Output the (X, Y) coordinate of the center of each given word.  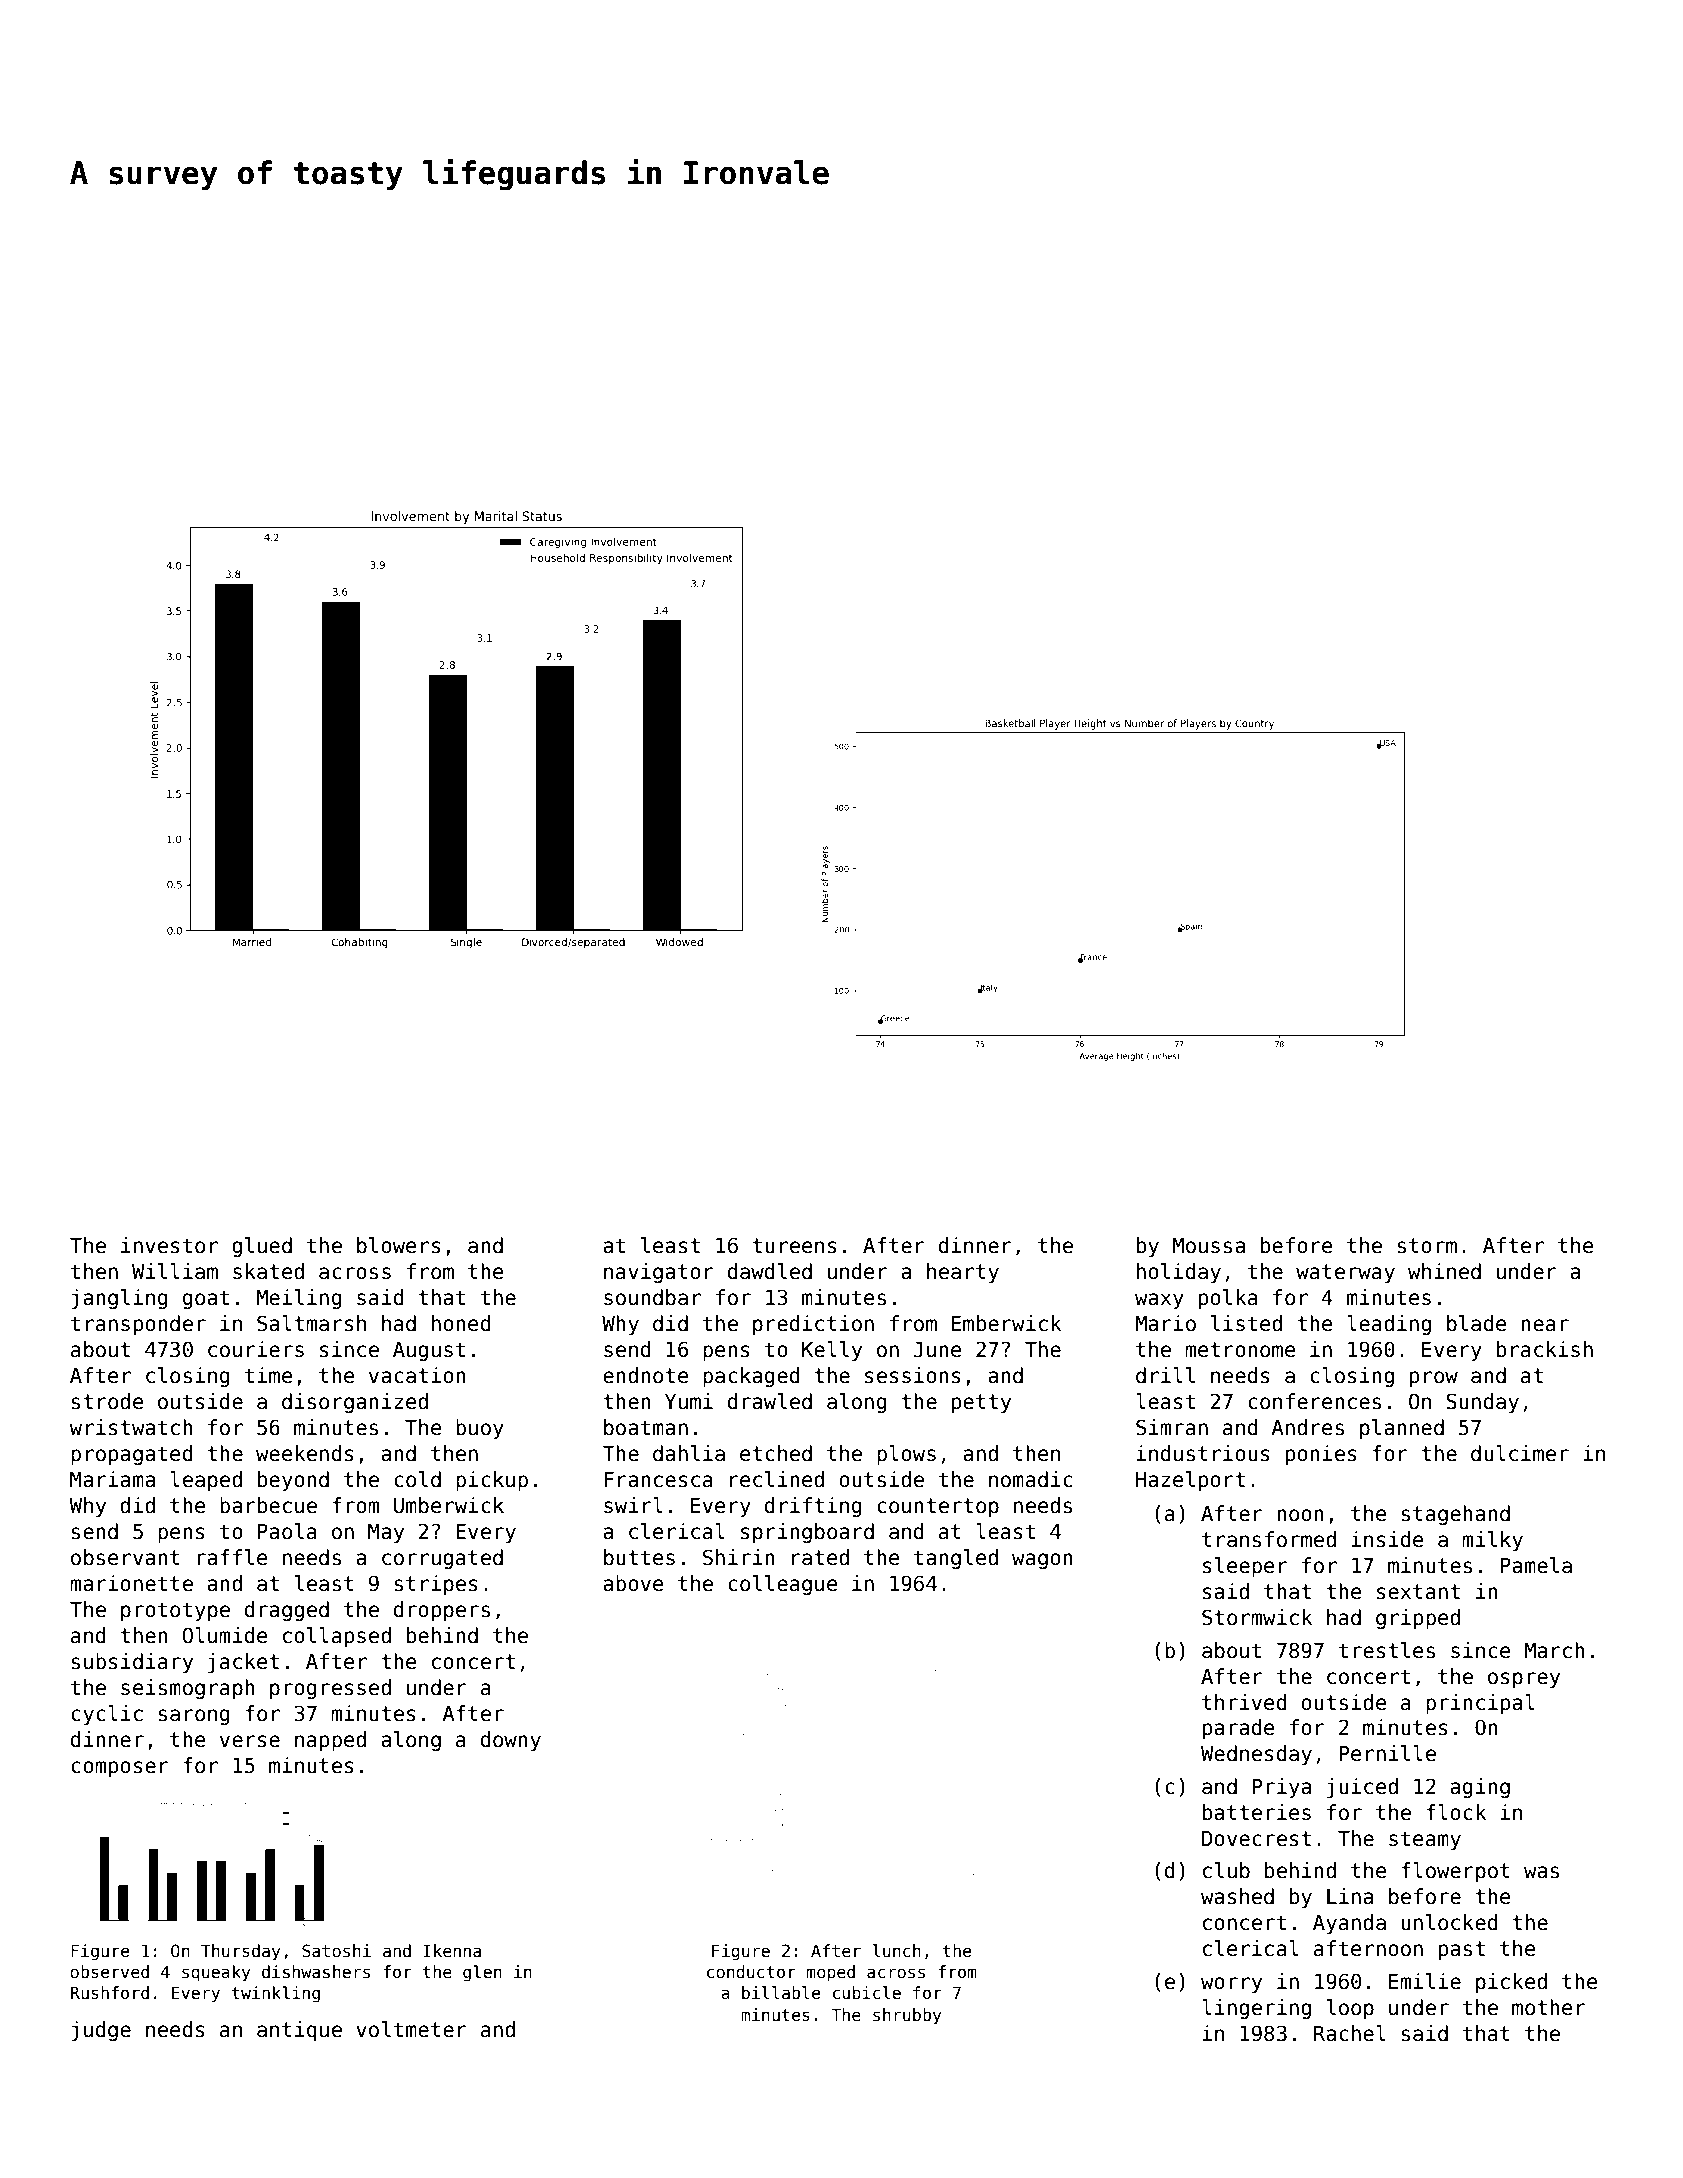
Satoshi (336, 1951)
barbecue (268, 1505)
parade (1239, 1729)
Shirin (739, 1557)
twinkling (276, 1994)
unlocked (1449, 1922)
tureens (794, 1246)
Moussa (1209, 1246)
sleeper (1245, 1567)
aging (1480, 1788)
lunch (897, 1951)
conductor (751, 1972)
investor (169, 1245)
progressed (330, 1689)
